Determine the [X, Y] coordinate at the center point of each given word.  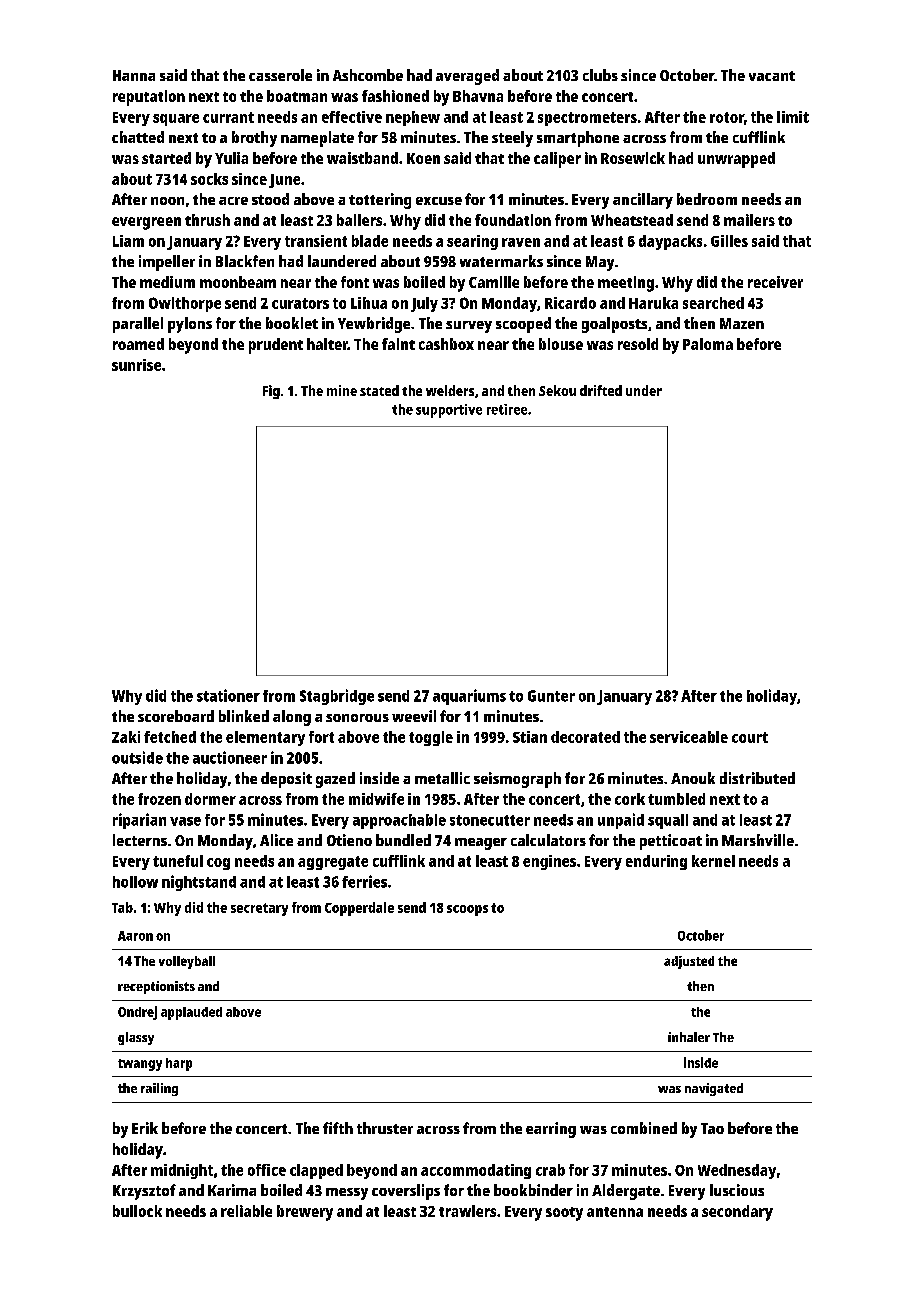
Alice [276, 840]
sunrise [136, 365]
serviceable [689, 737]
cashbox [446, 344]
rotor [727, 117]
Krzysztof [144, 1192]
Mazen [742, 323]
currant [228, 117]
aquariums [469, 697]
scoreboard [176, 716]
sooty [564, 1214]
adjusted [689, 962]
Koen [423, 158]
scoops [467, 910]
